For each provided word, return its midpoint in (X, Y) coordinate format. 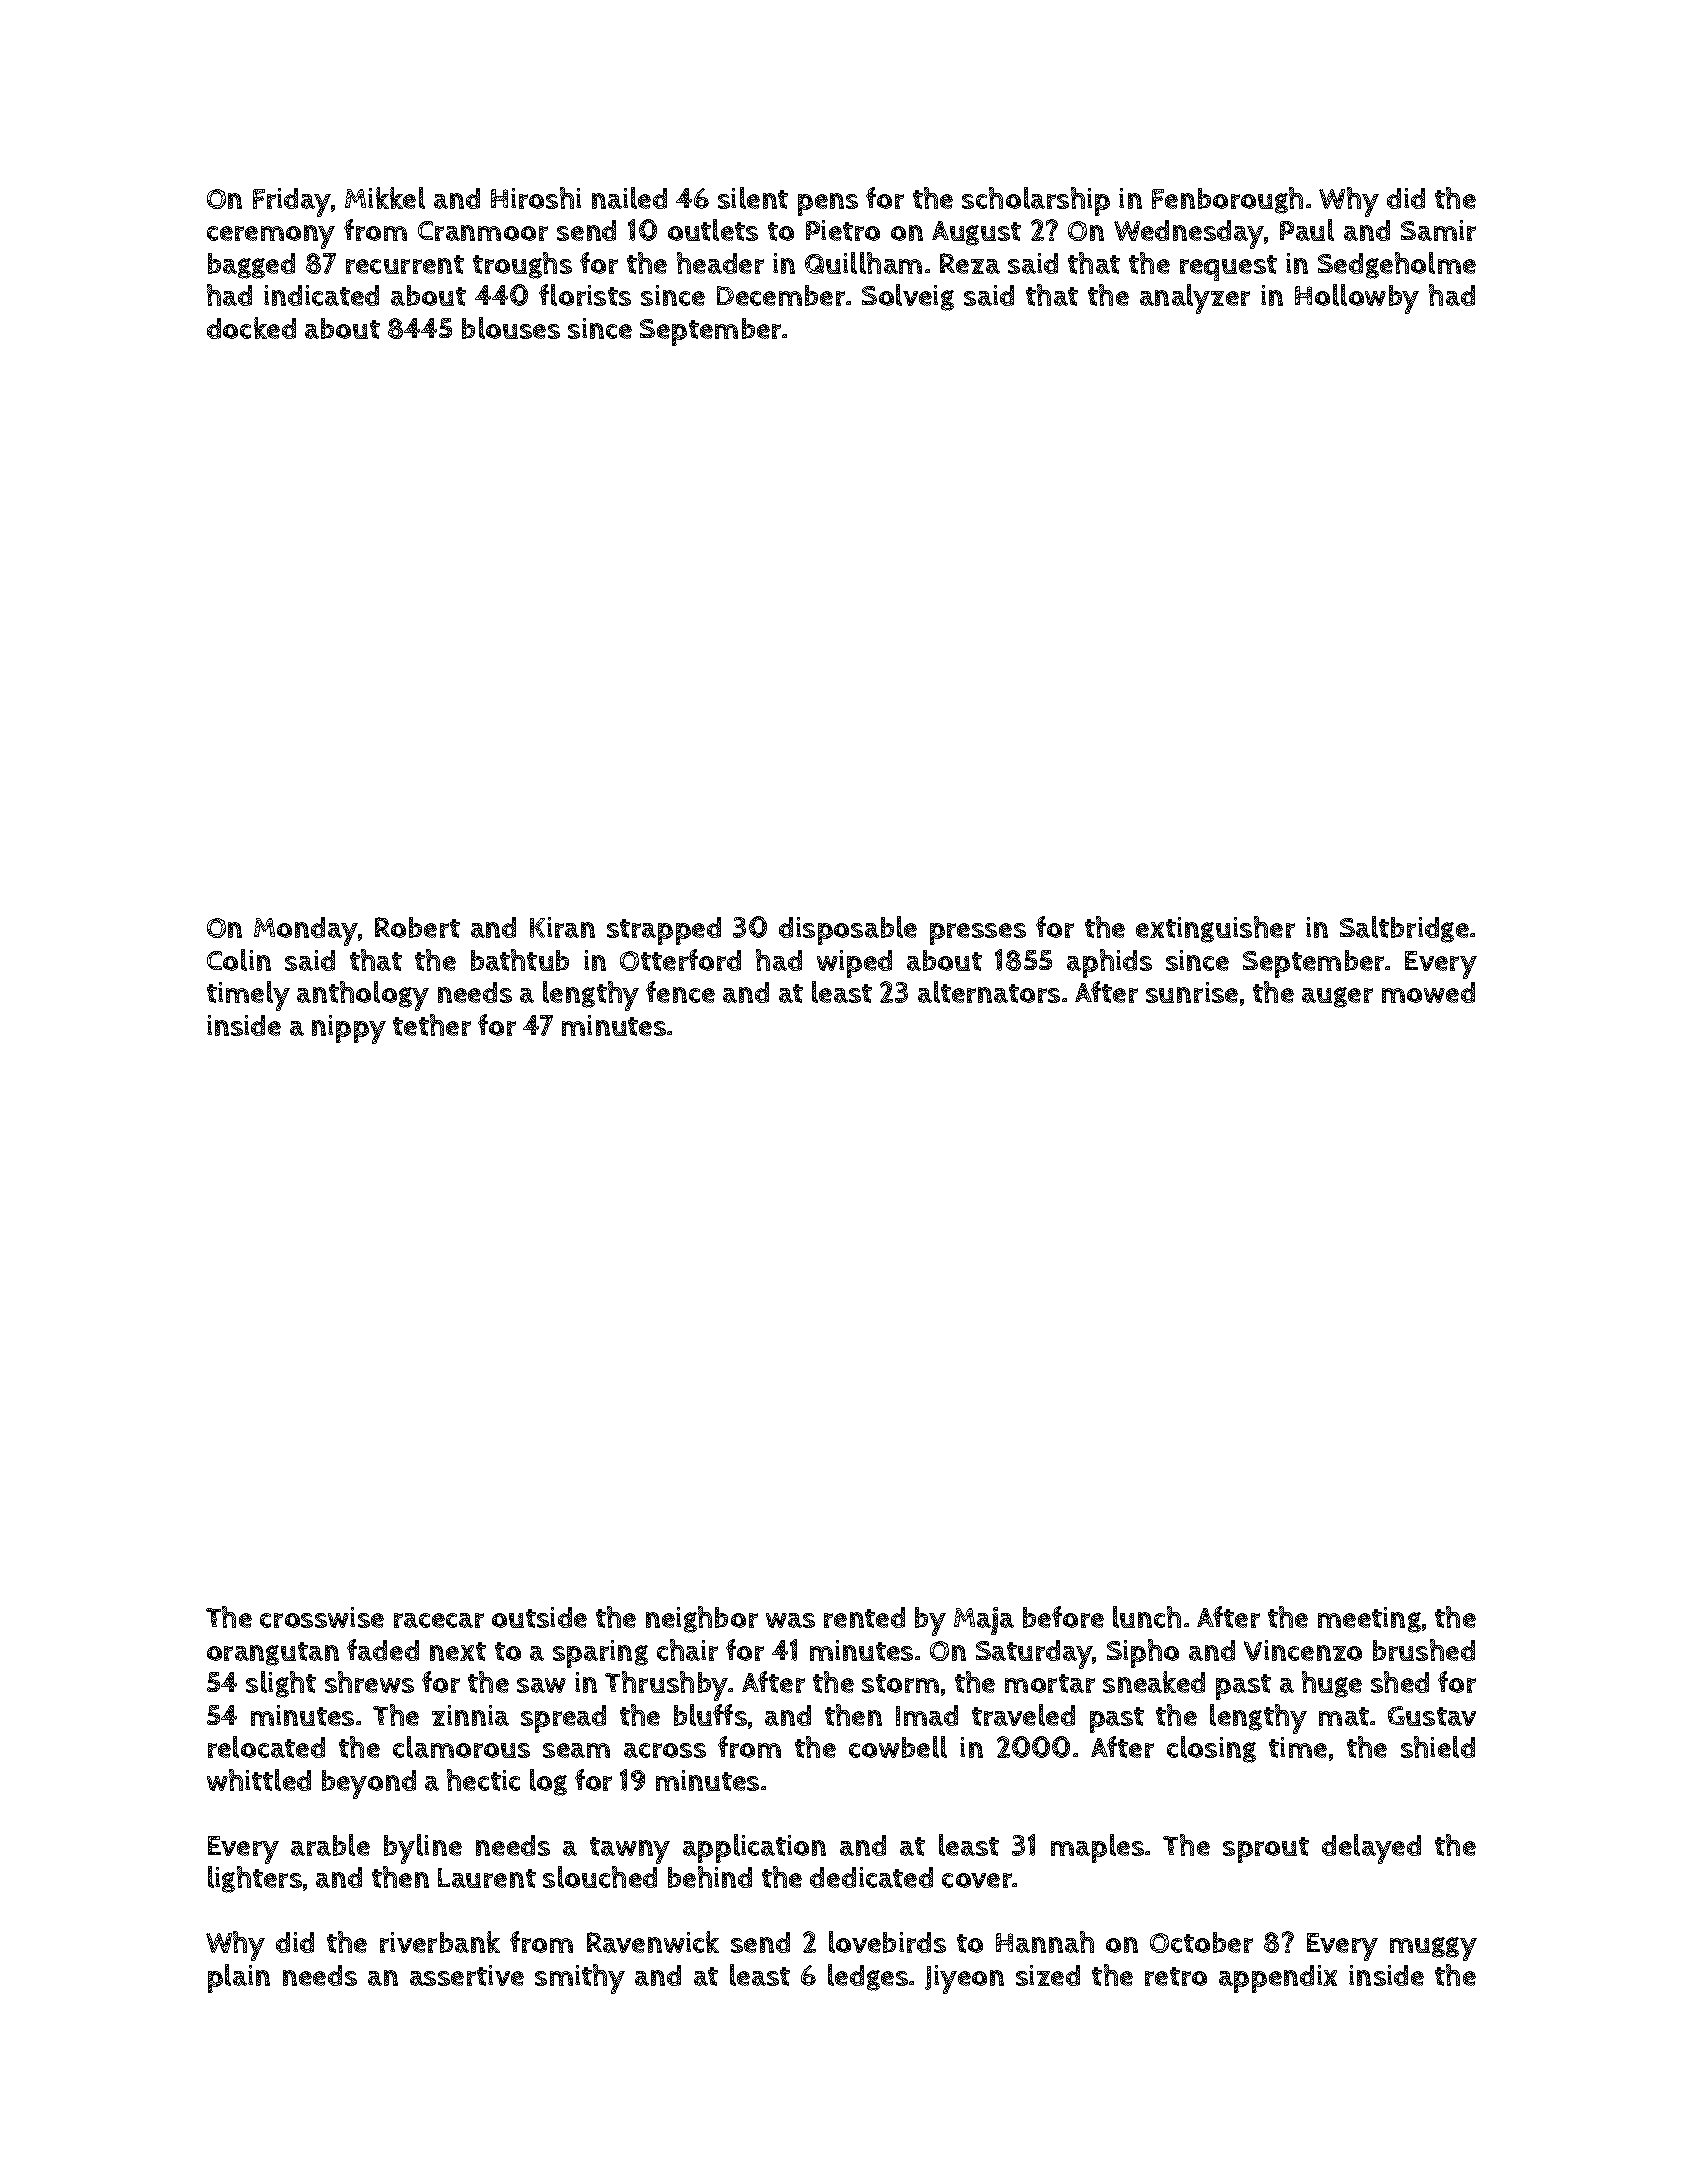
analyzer (1195, 299)
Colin (239, 960)
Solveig (908, 297)
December (781, 295)
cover (977, 1880)
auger (1337, 997)
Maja (984, 1621)
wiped (854, 964)
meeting (1369, 1620)
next (458, 1651)
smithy (580, 1979)
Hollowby (1357, 299)
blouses (511, 328)
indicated (321, 295)
